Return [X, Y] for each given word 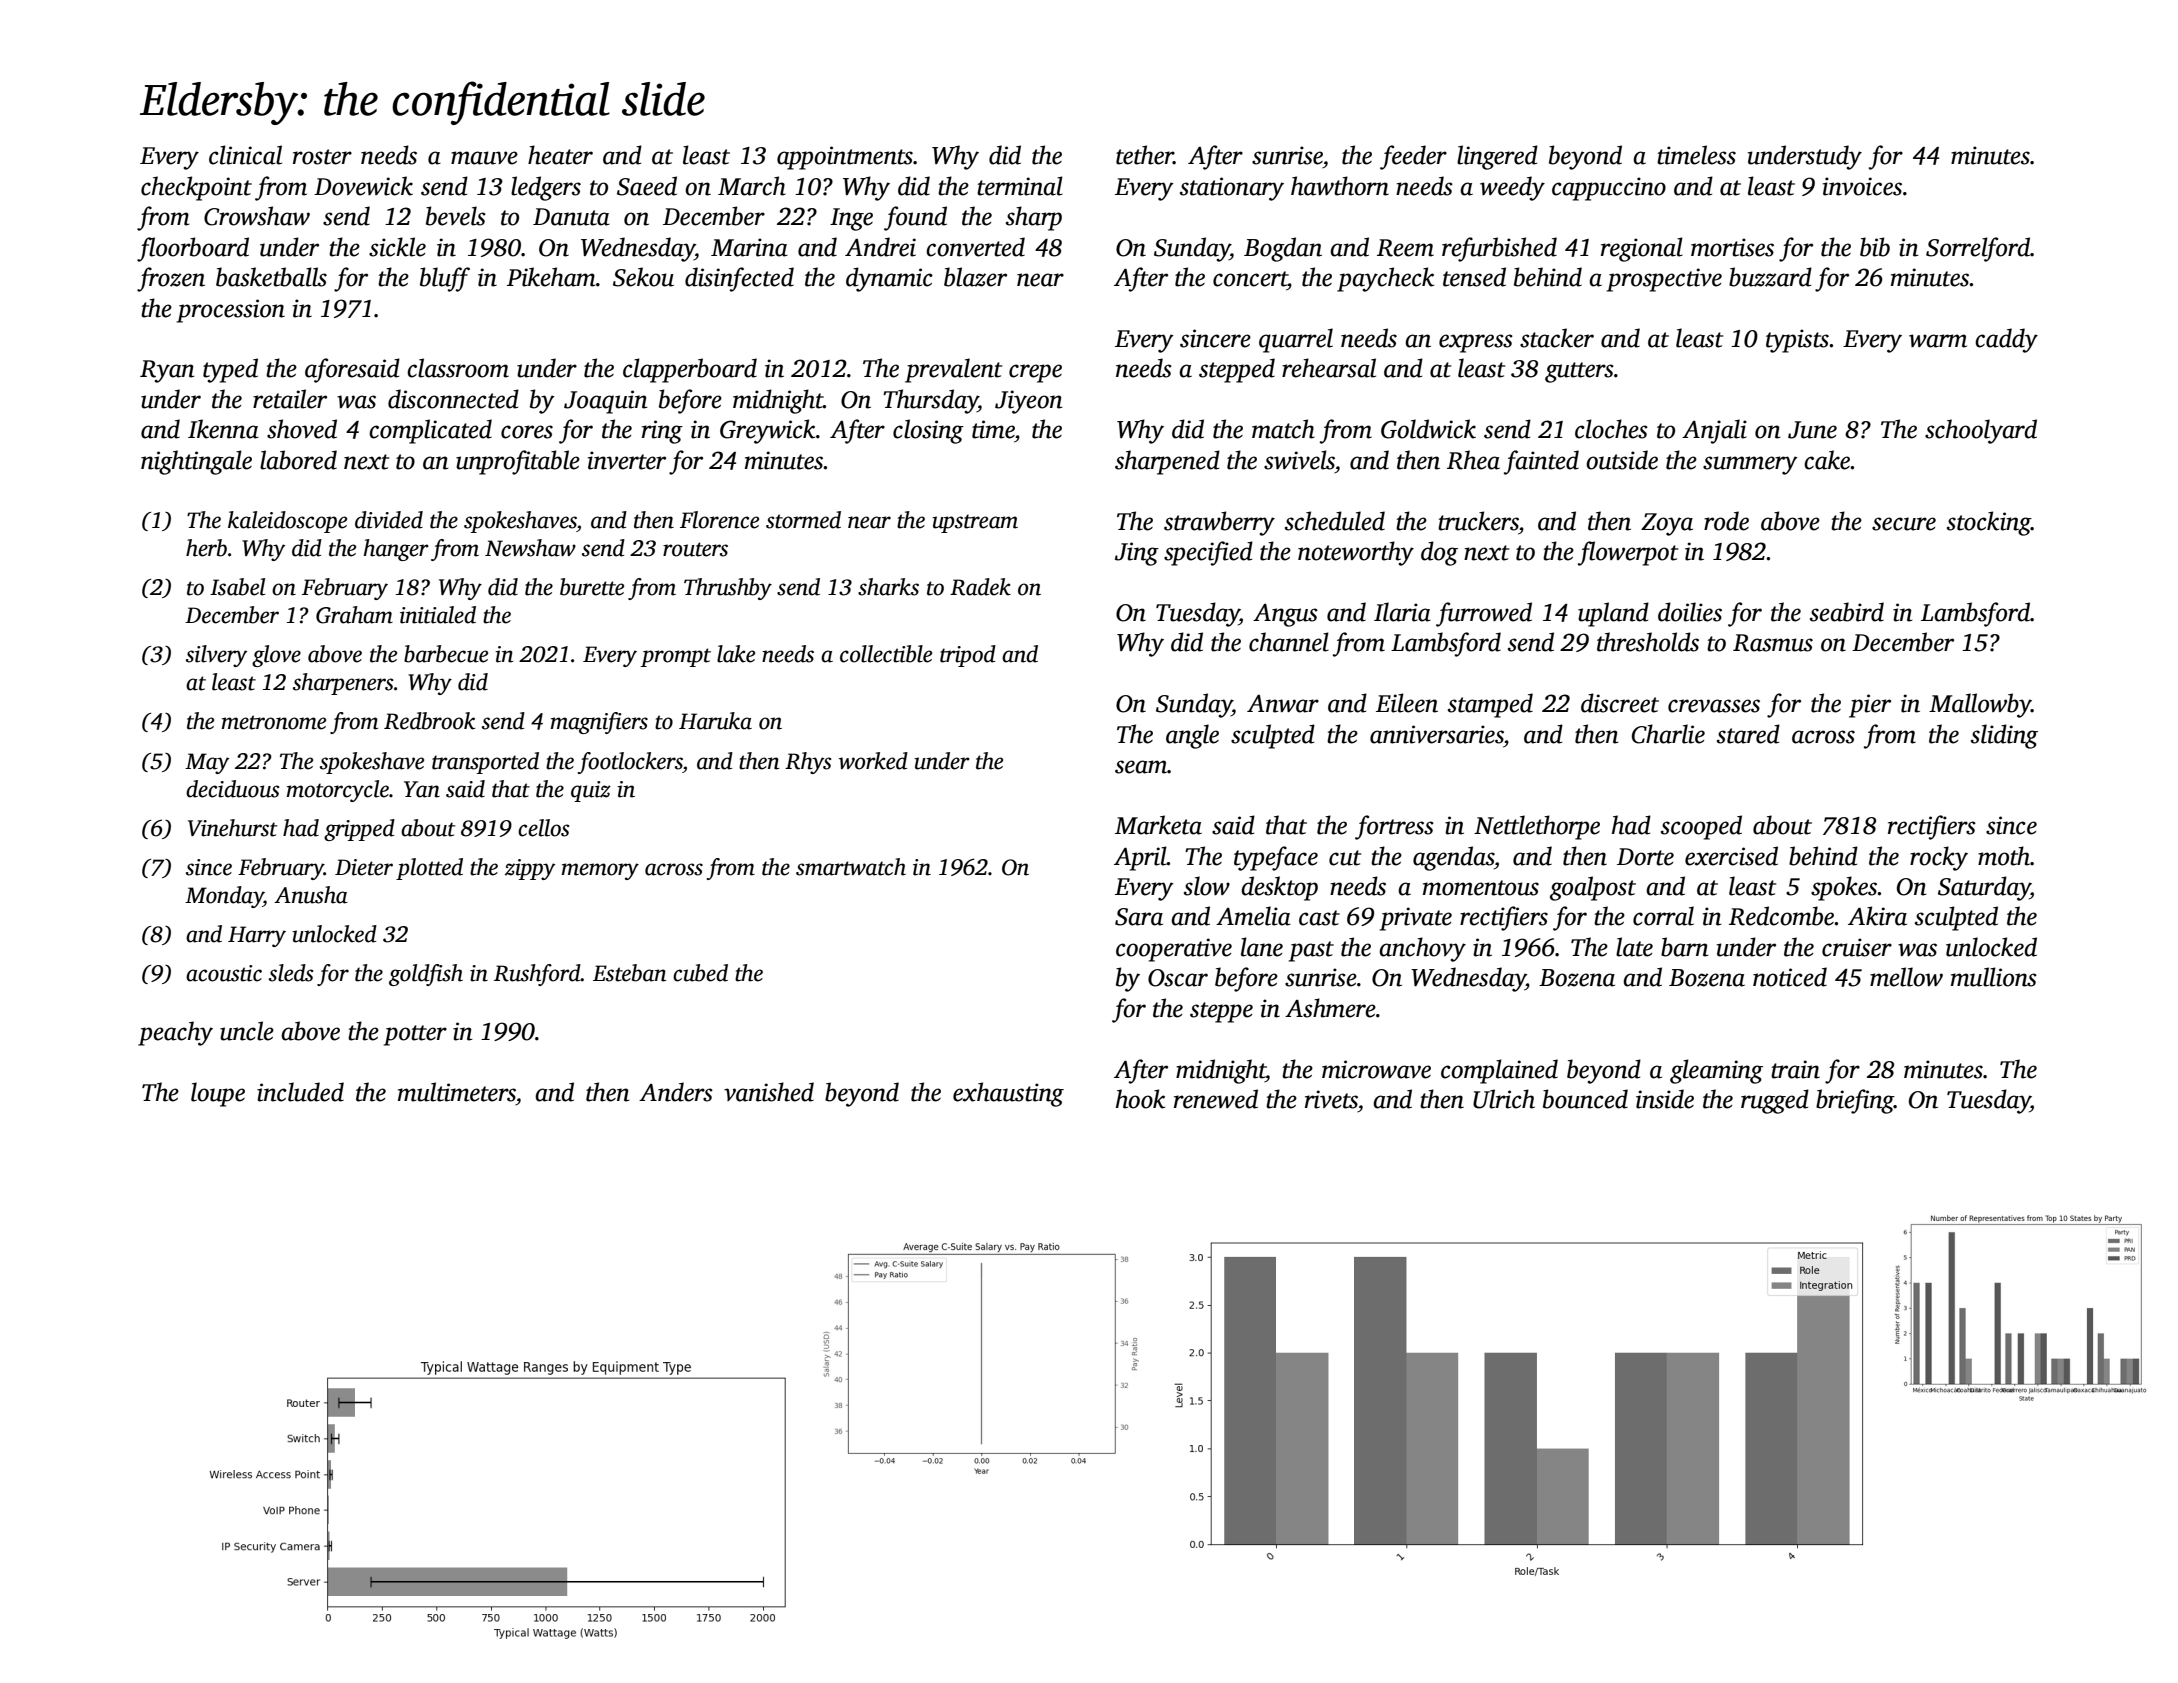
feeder [1413, 157]
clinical [245, 155]
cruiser [1857, 947]
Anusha [311, 895]
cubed [700, 973]
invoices [1862, 186]
